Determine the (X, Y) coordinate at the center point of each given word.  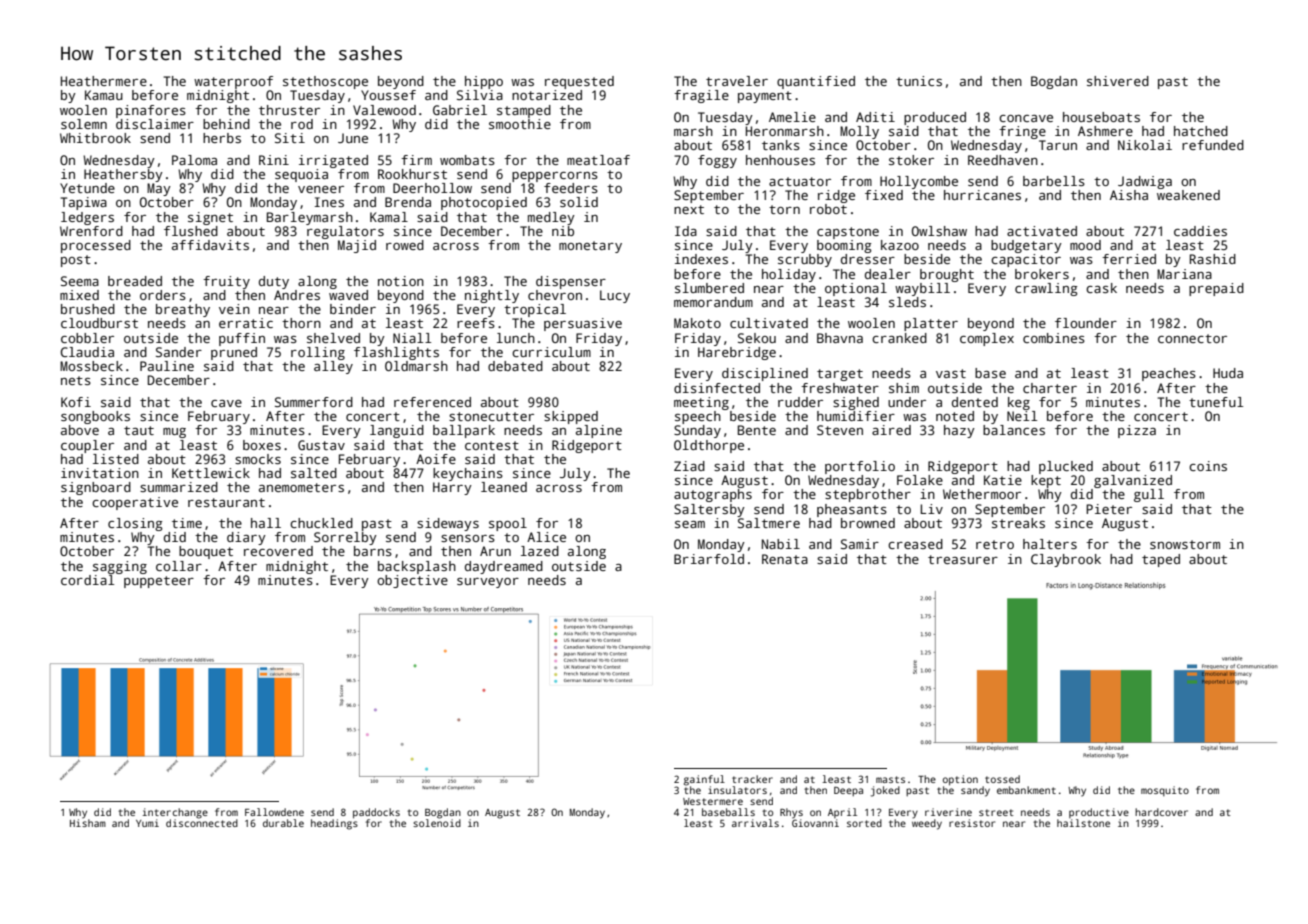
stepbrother (868, 495)
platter (931, 324)
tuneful (1216, 402)
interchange (175, 813)
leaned (504, 487)
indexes (701, 259)
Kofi (76, 402)
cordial (87, 580)
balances (1014, 430)
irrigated (333, 161)
